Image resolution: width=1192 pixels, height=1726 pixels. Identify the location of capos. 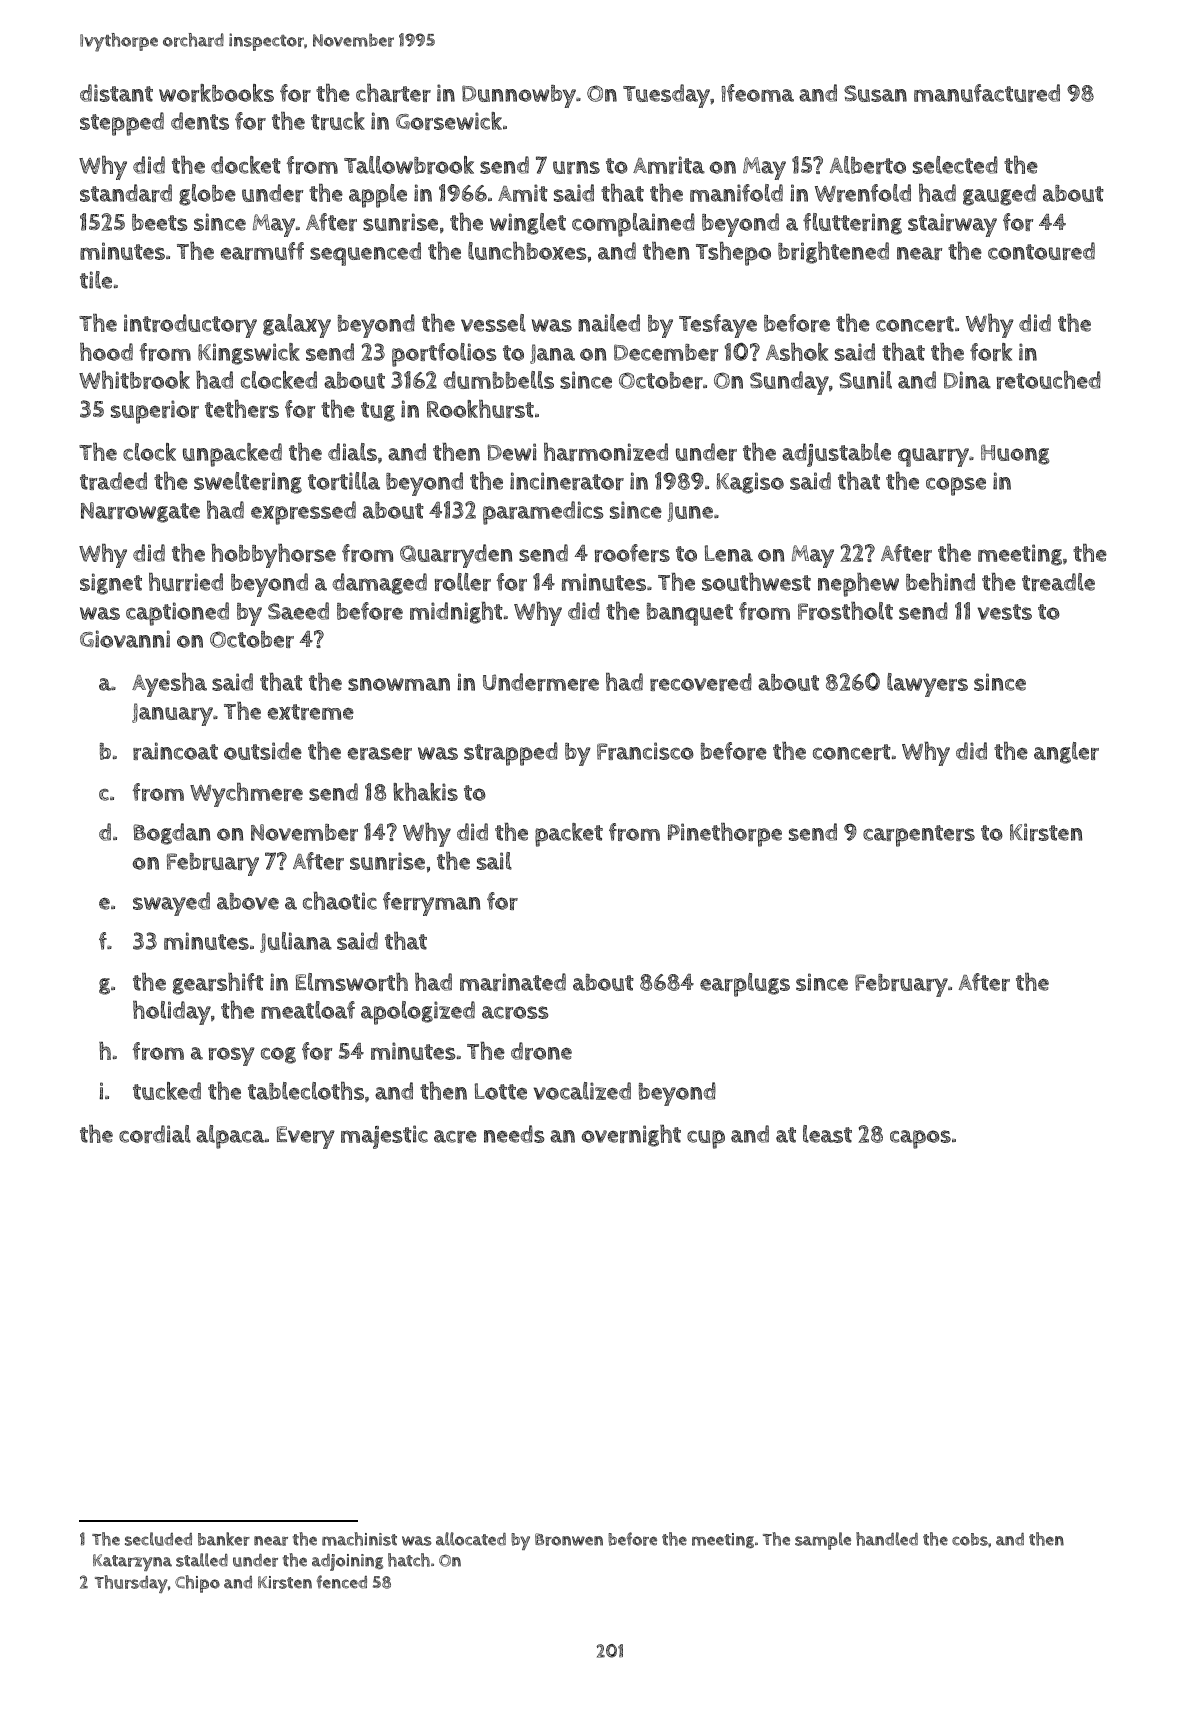
(920, 1139).
